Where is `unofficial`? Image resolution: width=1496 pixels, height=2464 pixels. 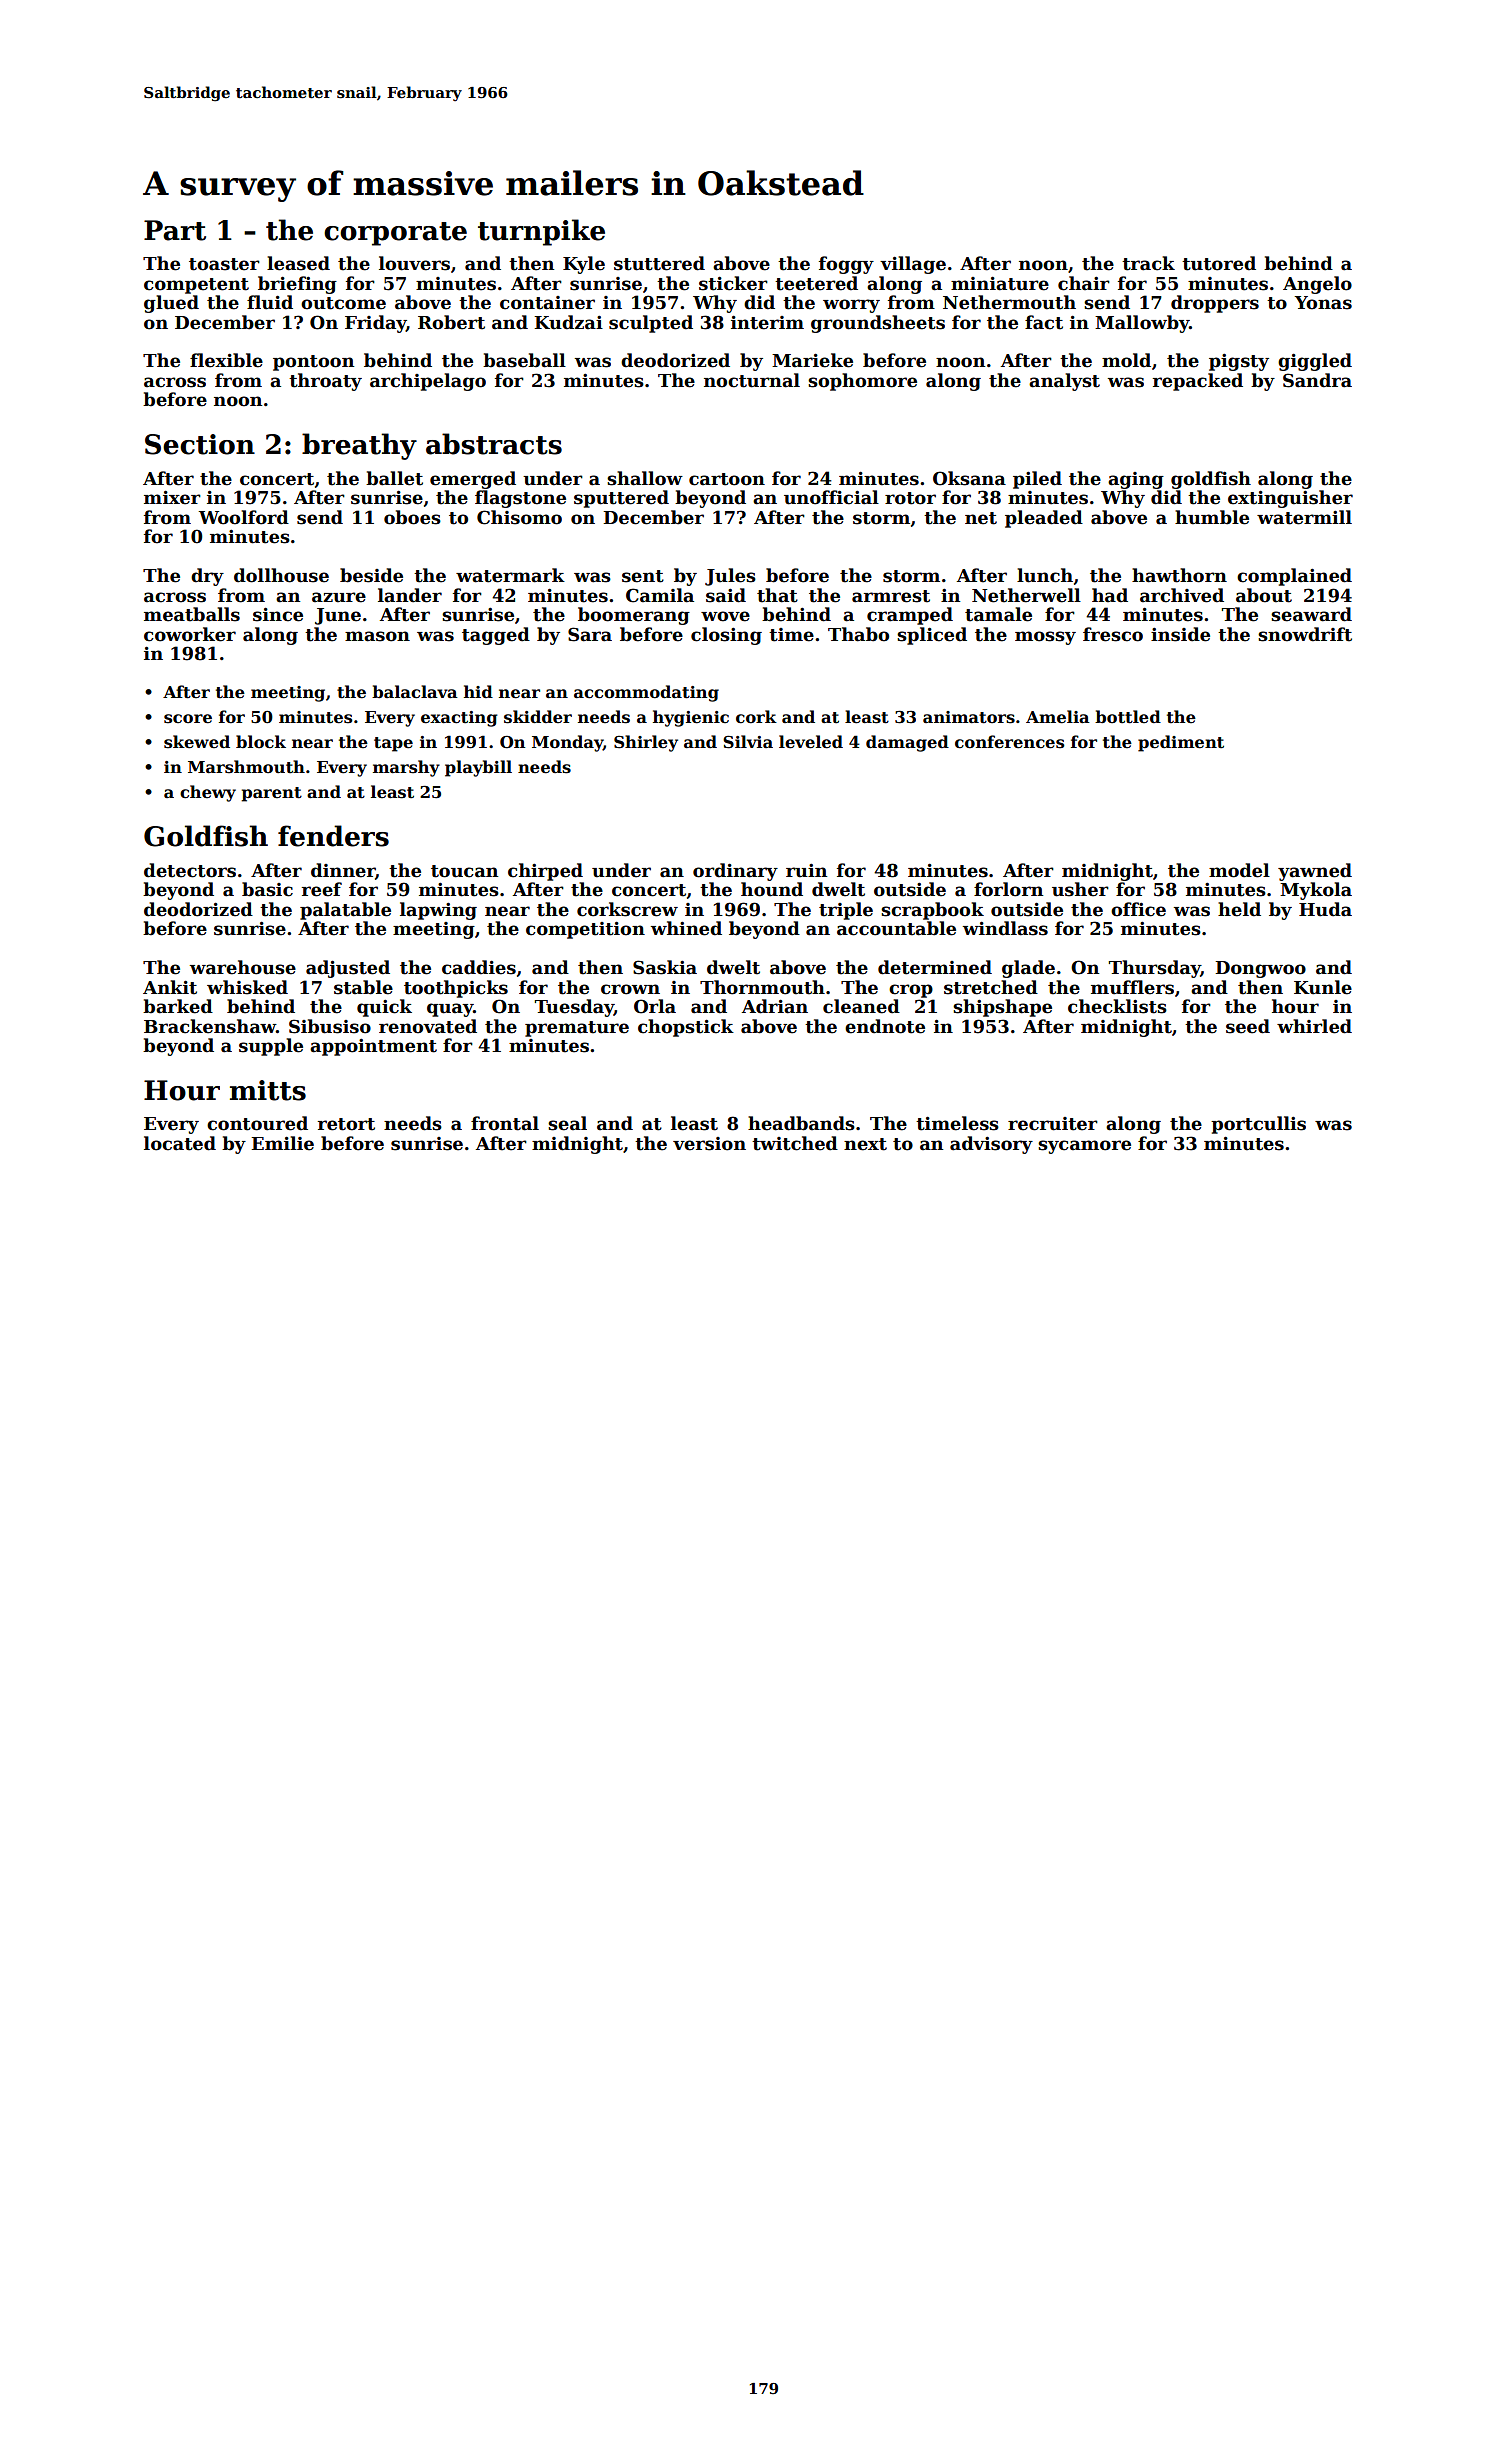 unofficial is located at coordinates (831, 497).
